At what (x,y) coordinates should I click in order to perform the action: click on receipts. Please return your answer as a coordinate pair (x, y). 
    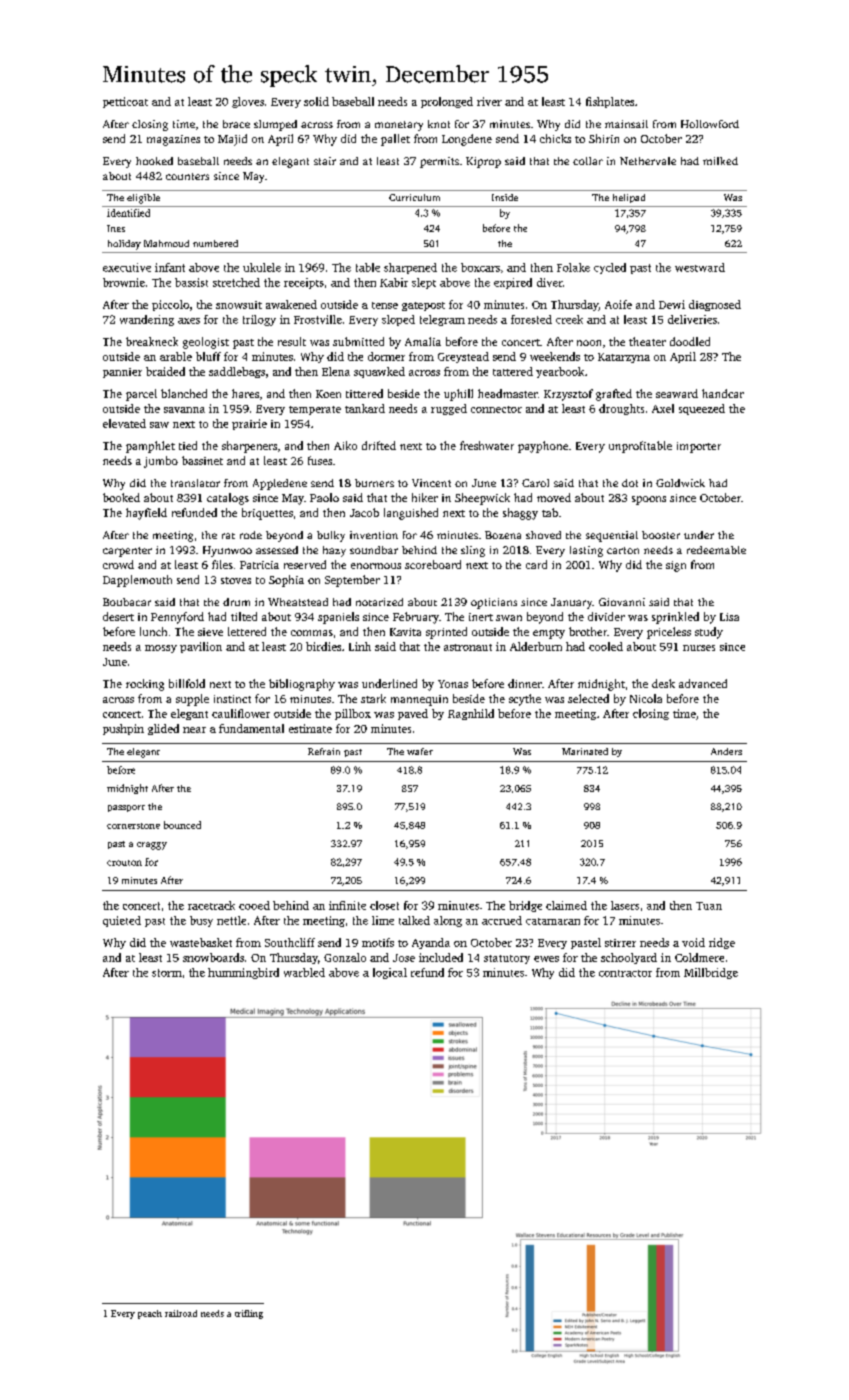
    Looking at the image, I should click on (304, 283).
